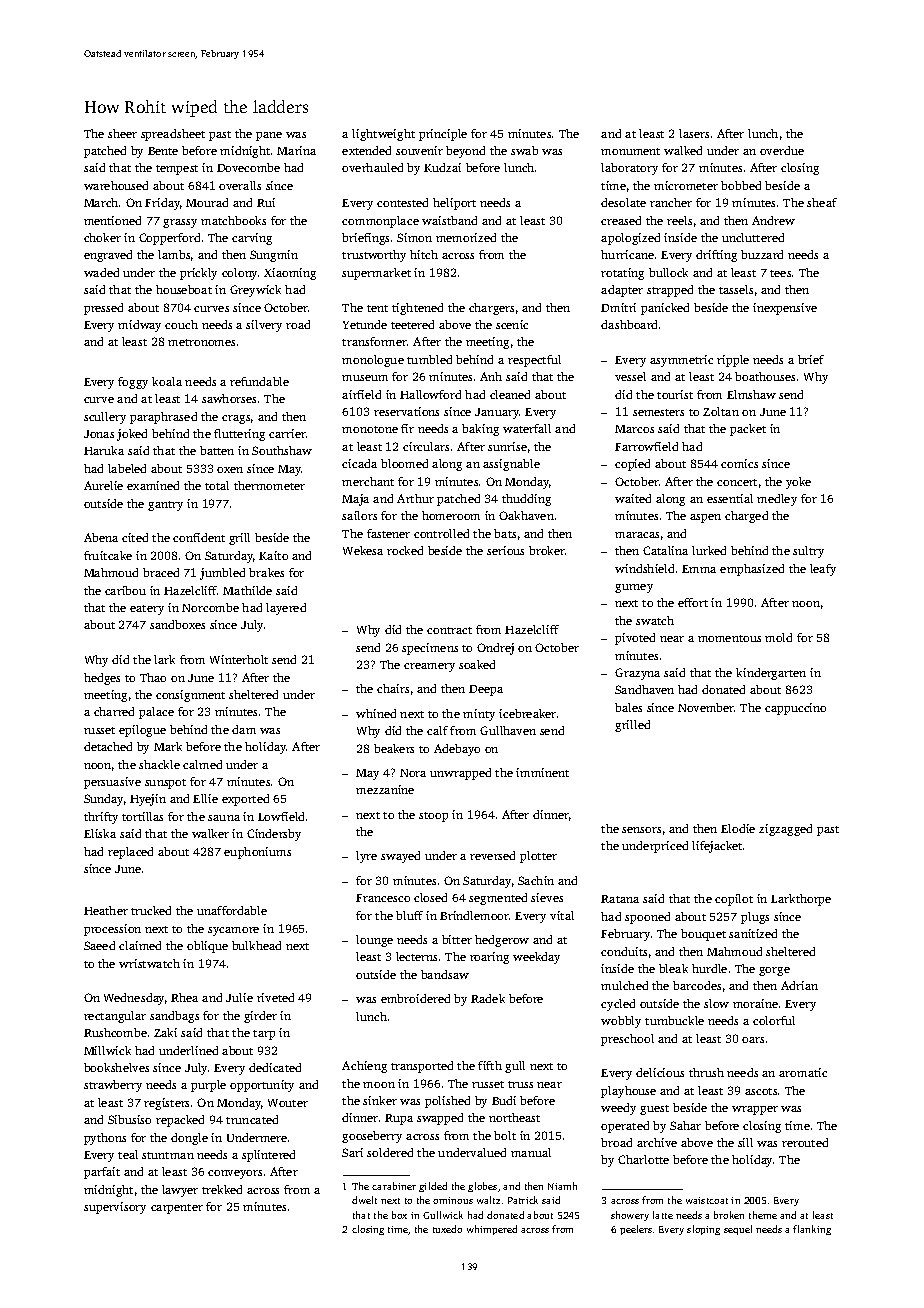 The height and width of the screenshot is (1308, 924). Describe the element at coordinates (505, 550) in the screenshot. I see `serious` at that location.
